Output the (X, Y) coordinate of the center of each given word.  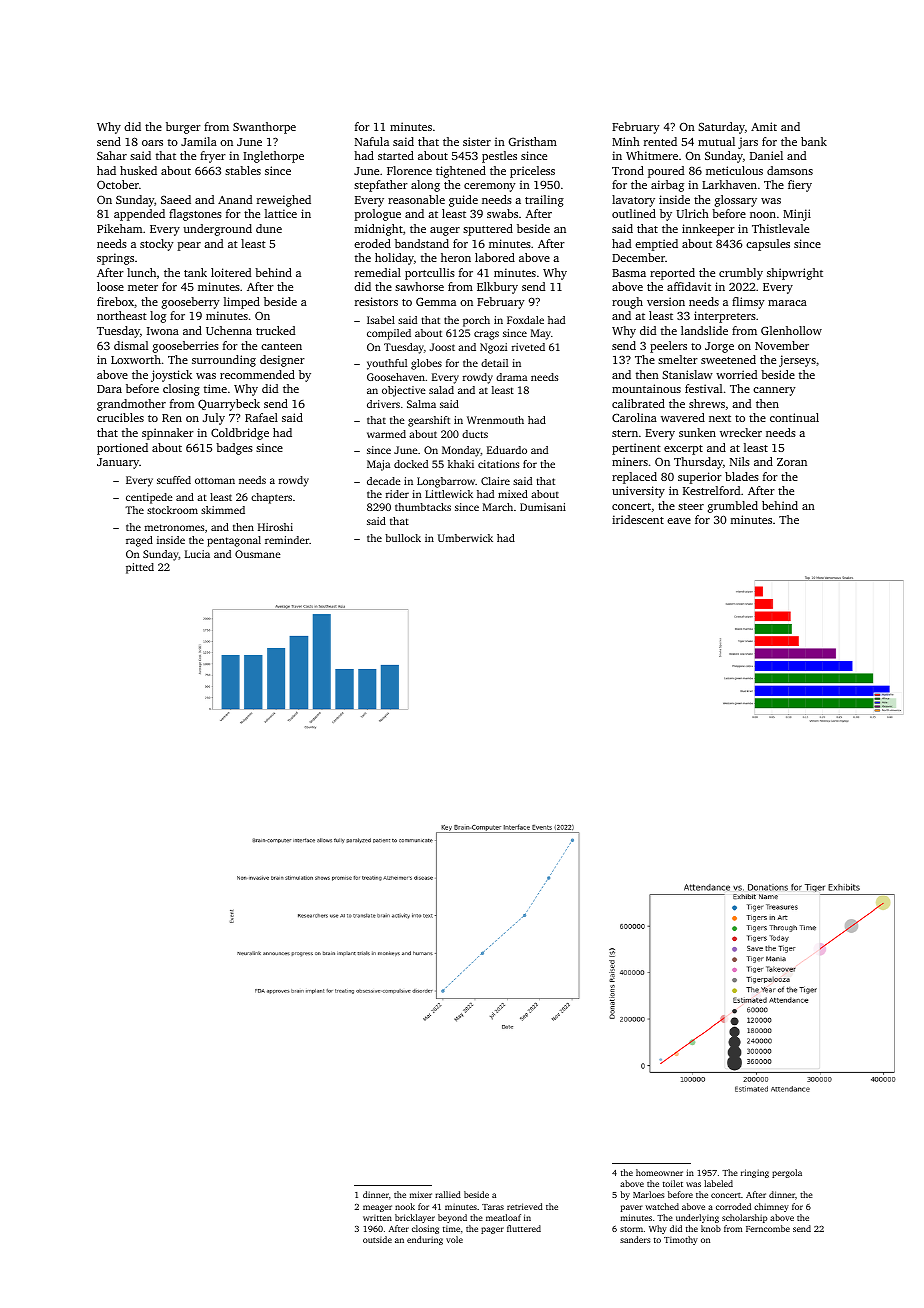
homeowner (659, 1172)
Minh (626, 141)
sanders (635, 1239)
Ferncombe (768, 1228)
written (377, 1218)
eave (679, 521)
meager (377, 1208)
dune (269, 228)
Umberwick (465, 538)
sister (477, 141)
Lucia (197, 554)
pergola (787, 1173)
